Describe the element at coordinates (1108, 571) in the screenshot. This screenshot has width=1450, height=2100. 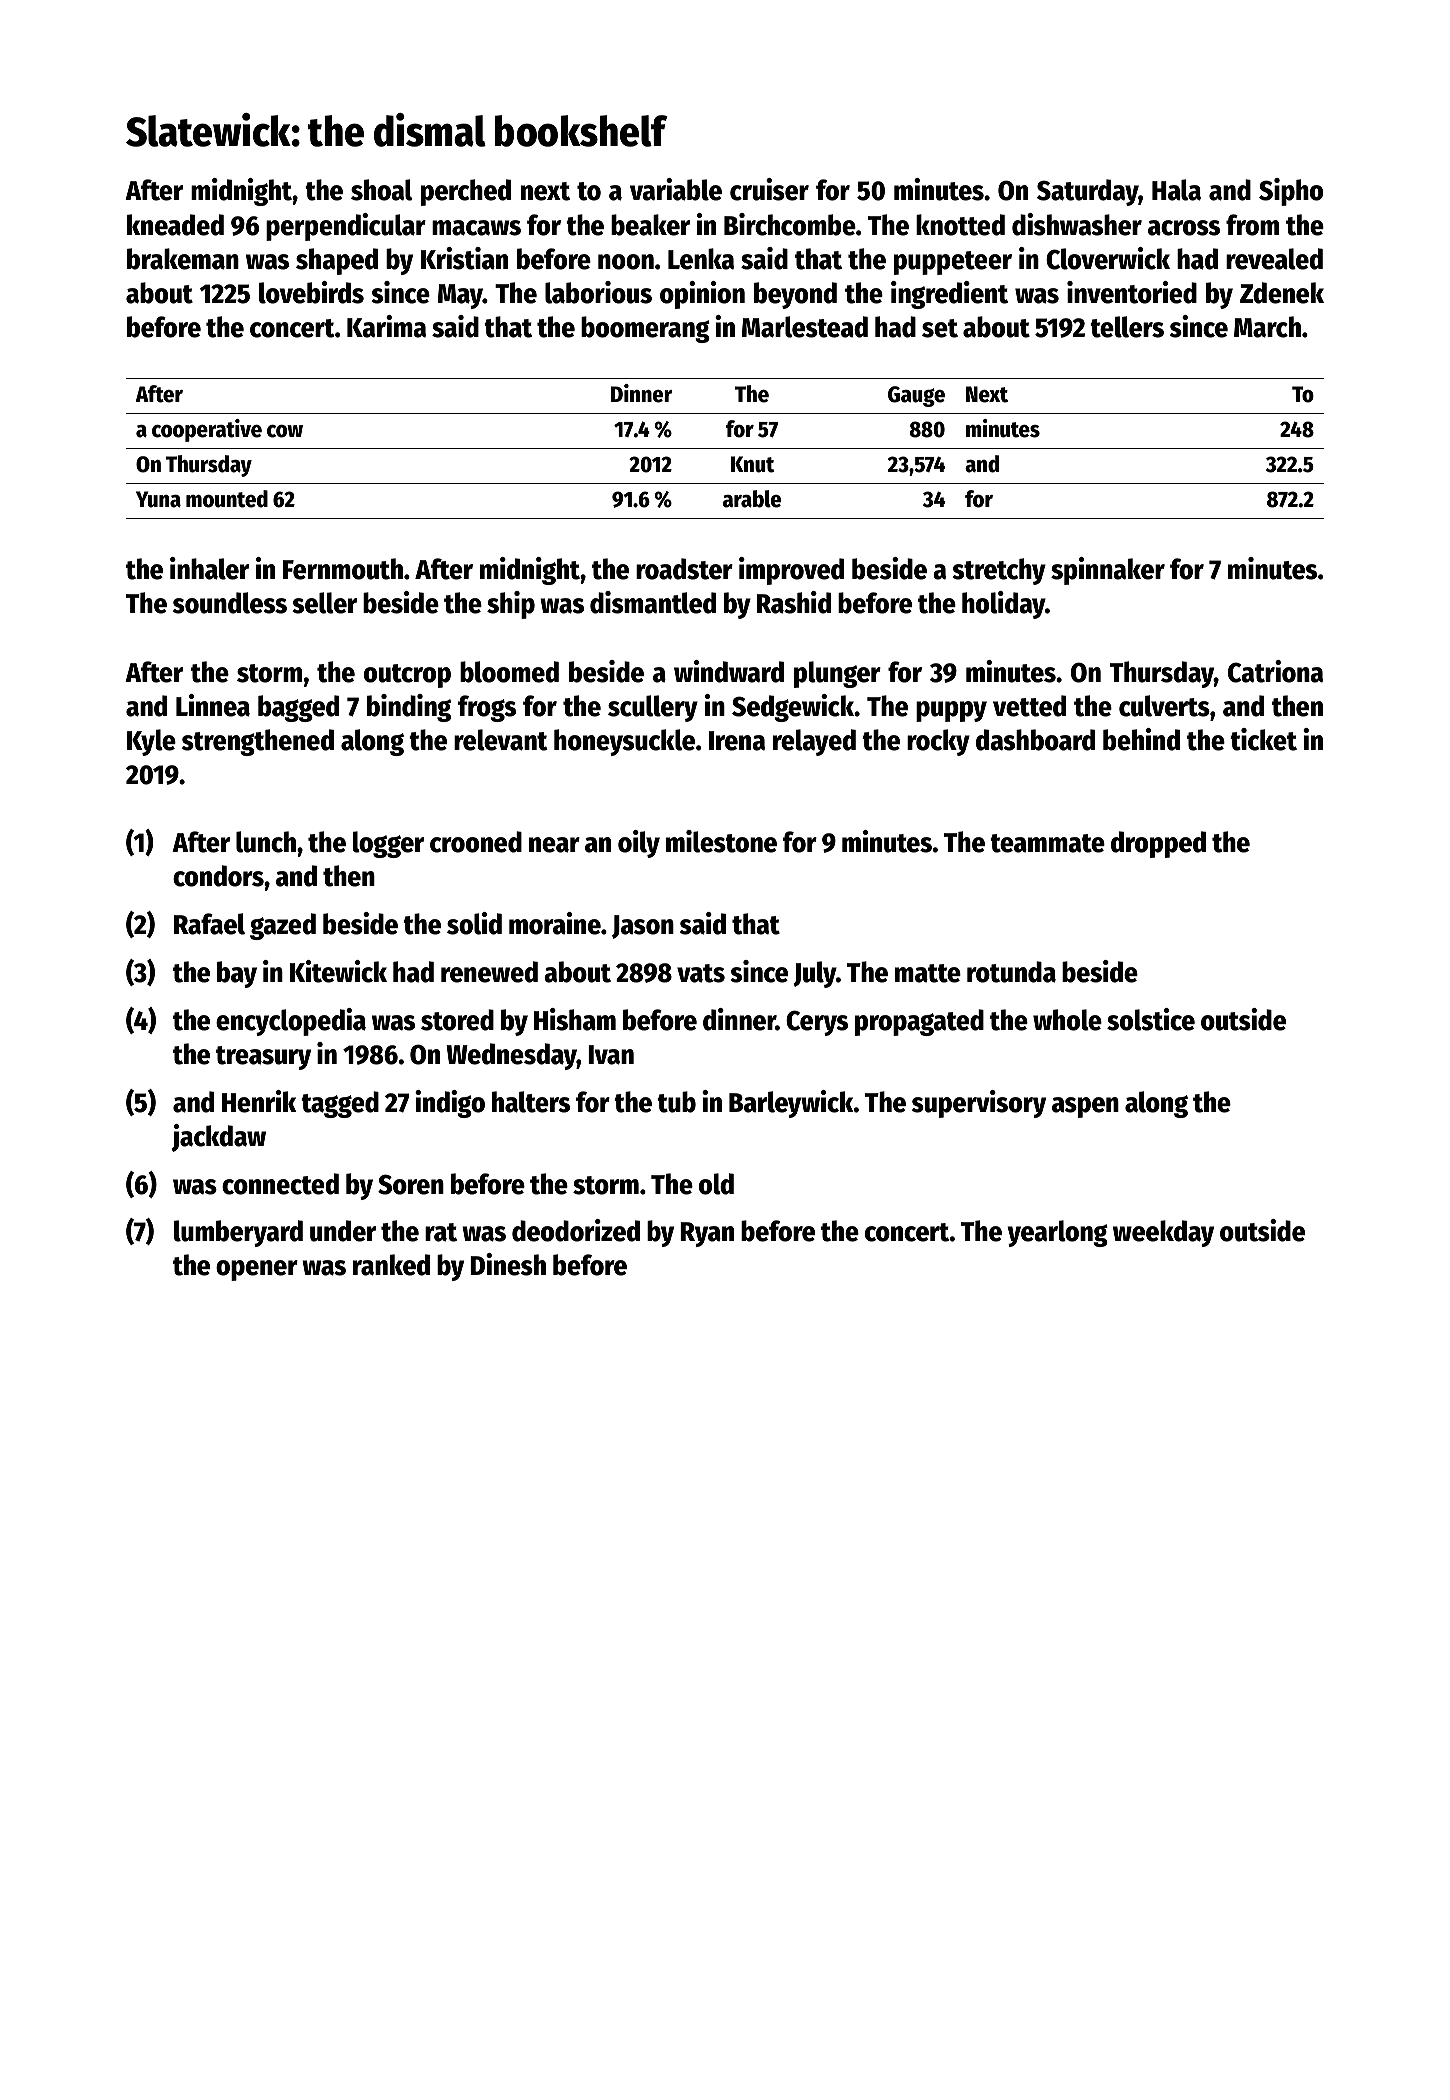
I see `spinnaker` at that location.
